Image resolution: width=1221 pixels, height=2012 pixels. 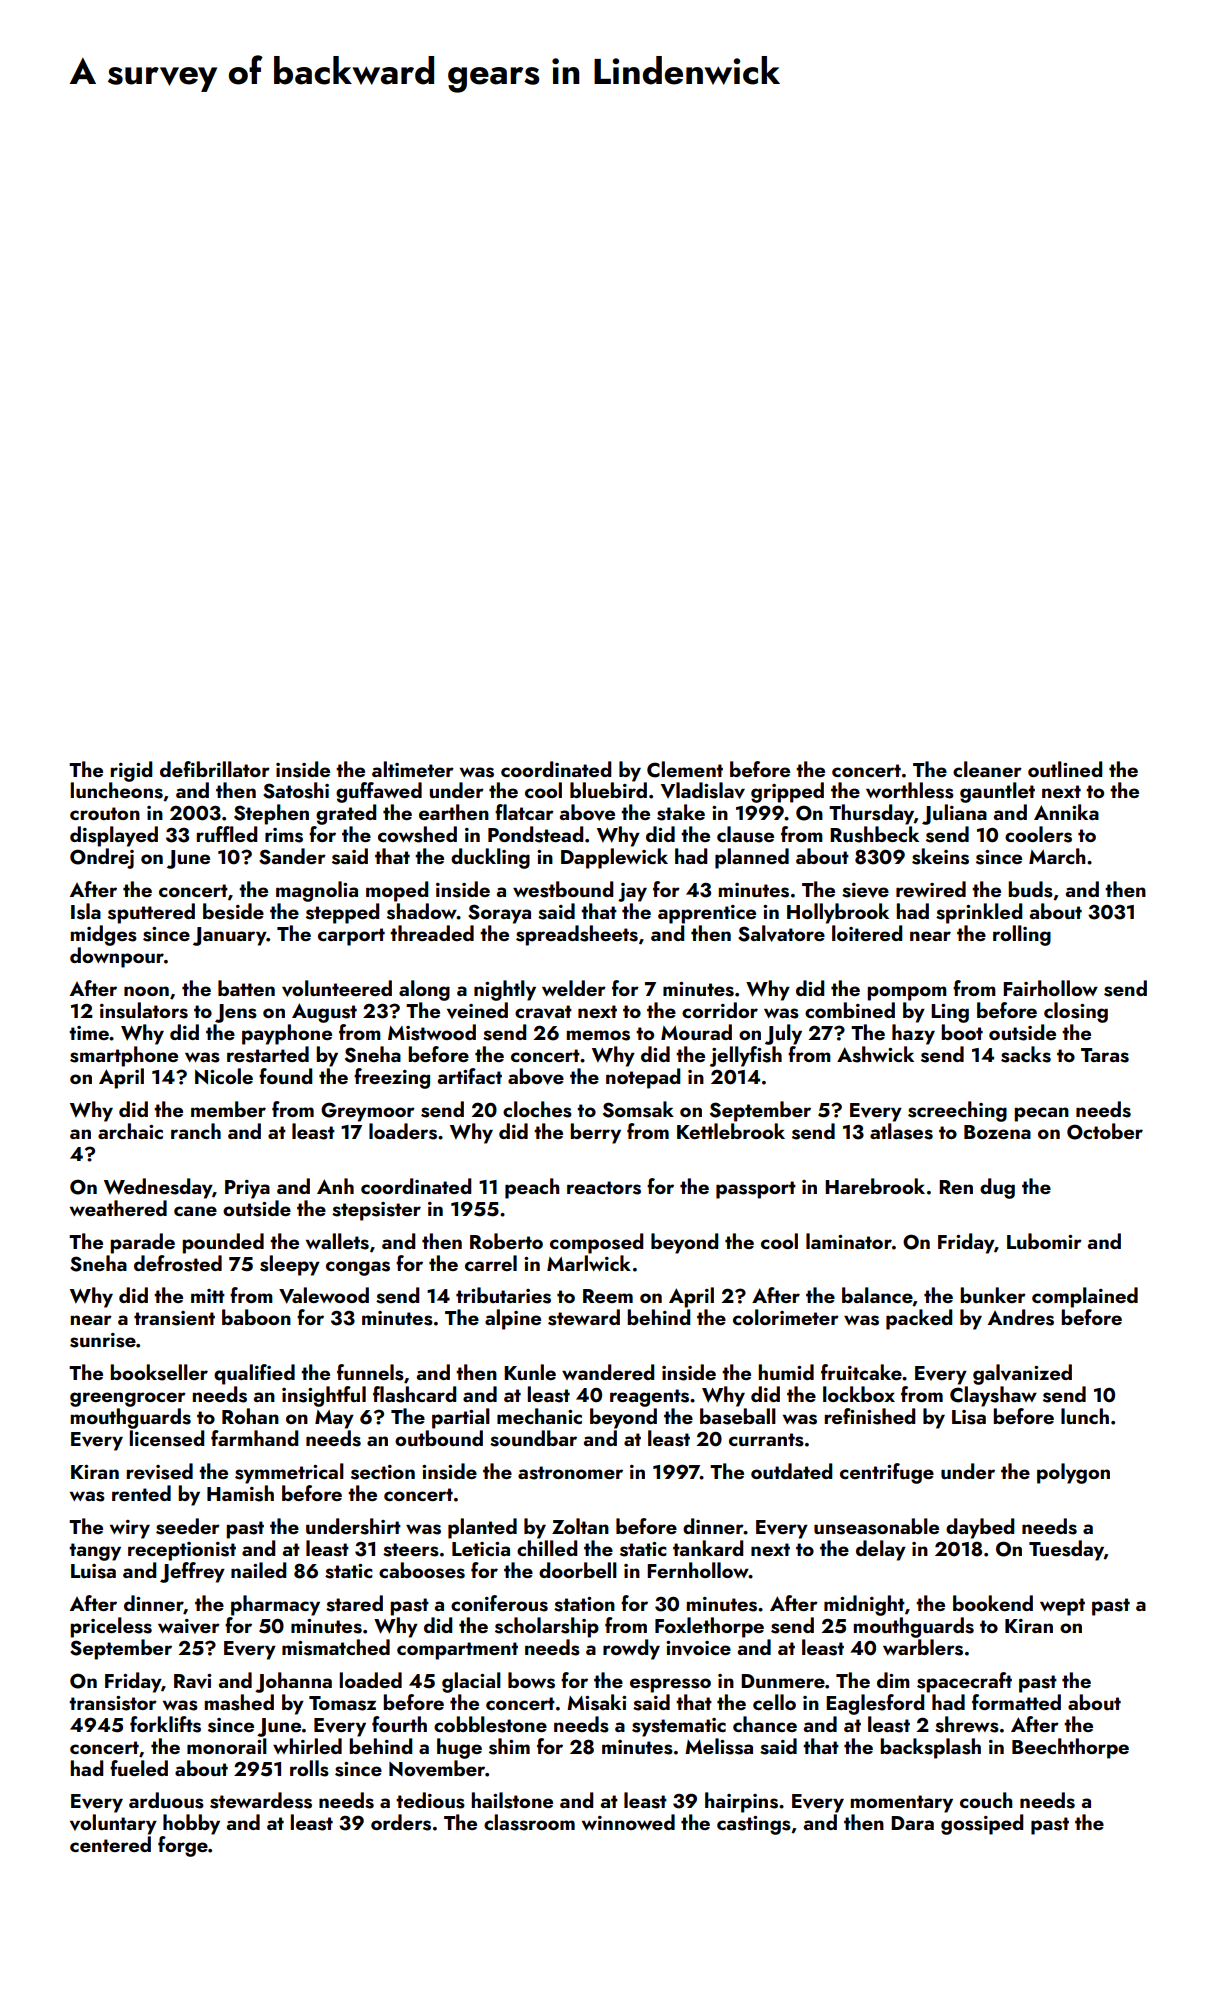 I want to click on systematic, so click(x=679, y=1727).
